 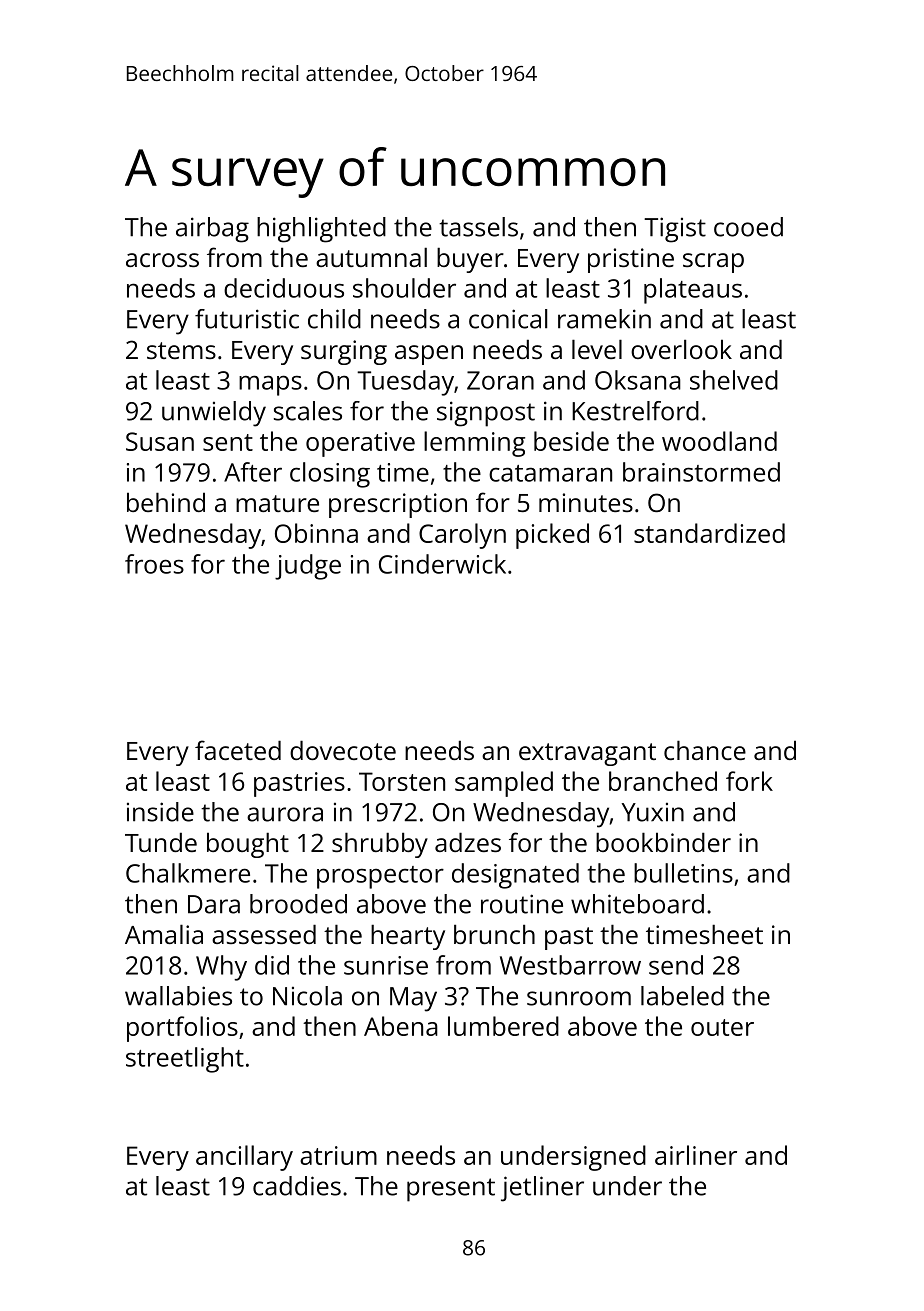 What do you see at coordinates (542, 1189) in the screenshot?
I see `jetliner` at bounding box center [542, 1189].
